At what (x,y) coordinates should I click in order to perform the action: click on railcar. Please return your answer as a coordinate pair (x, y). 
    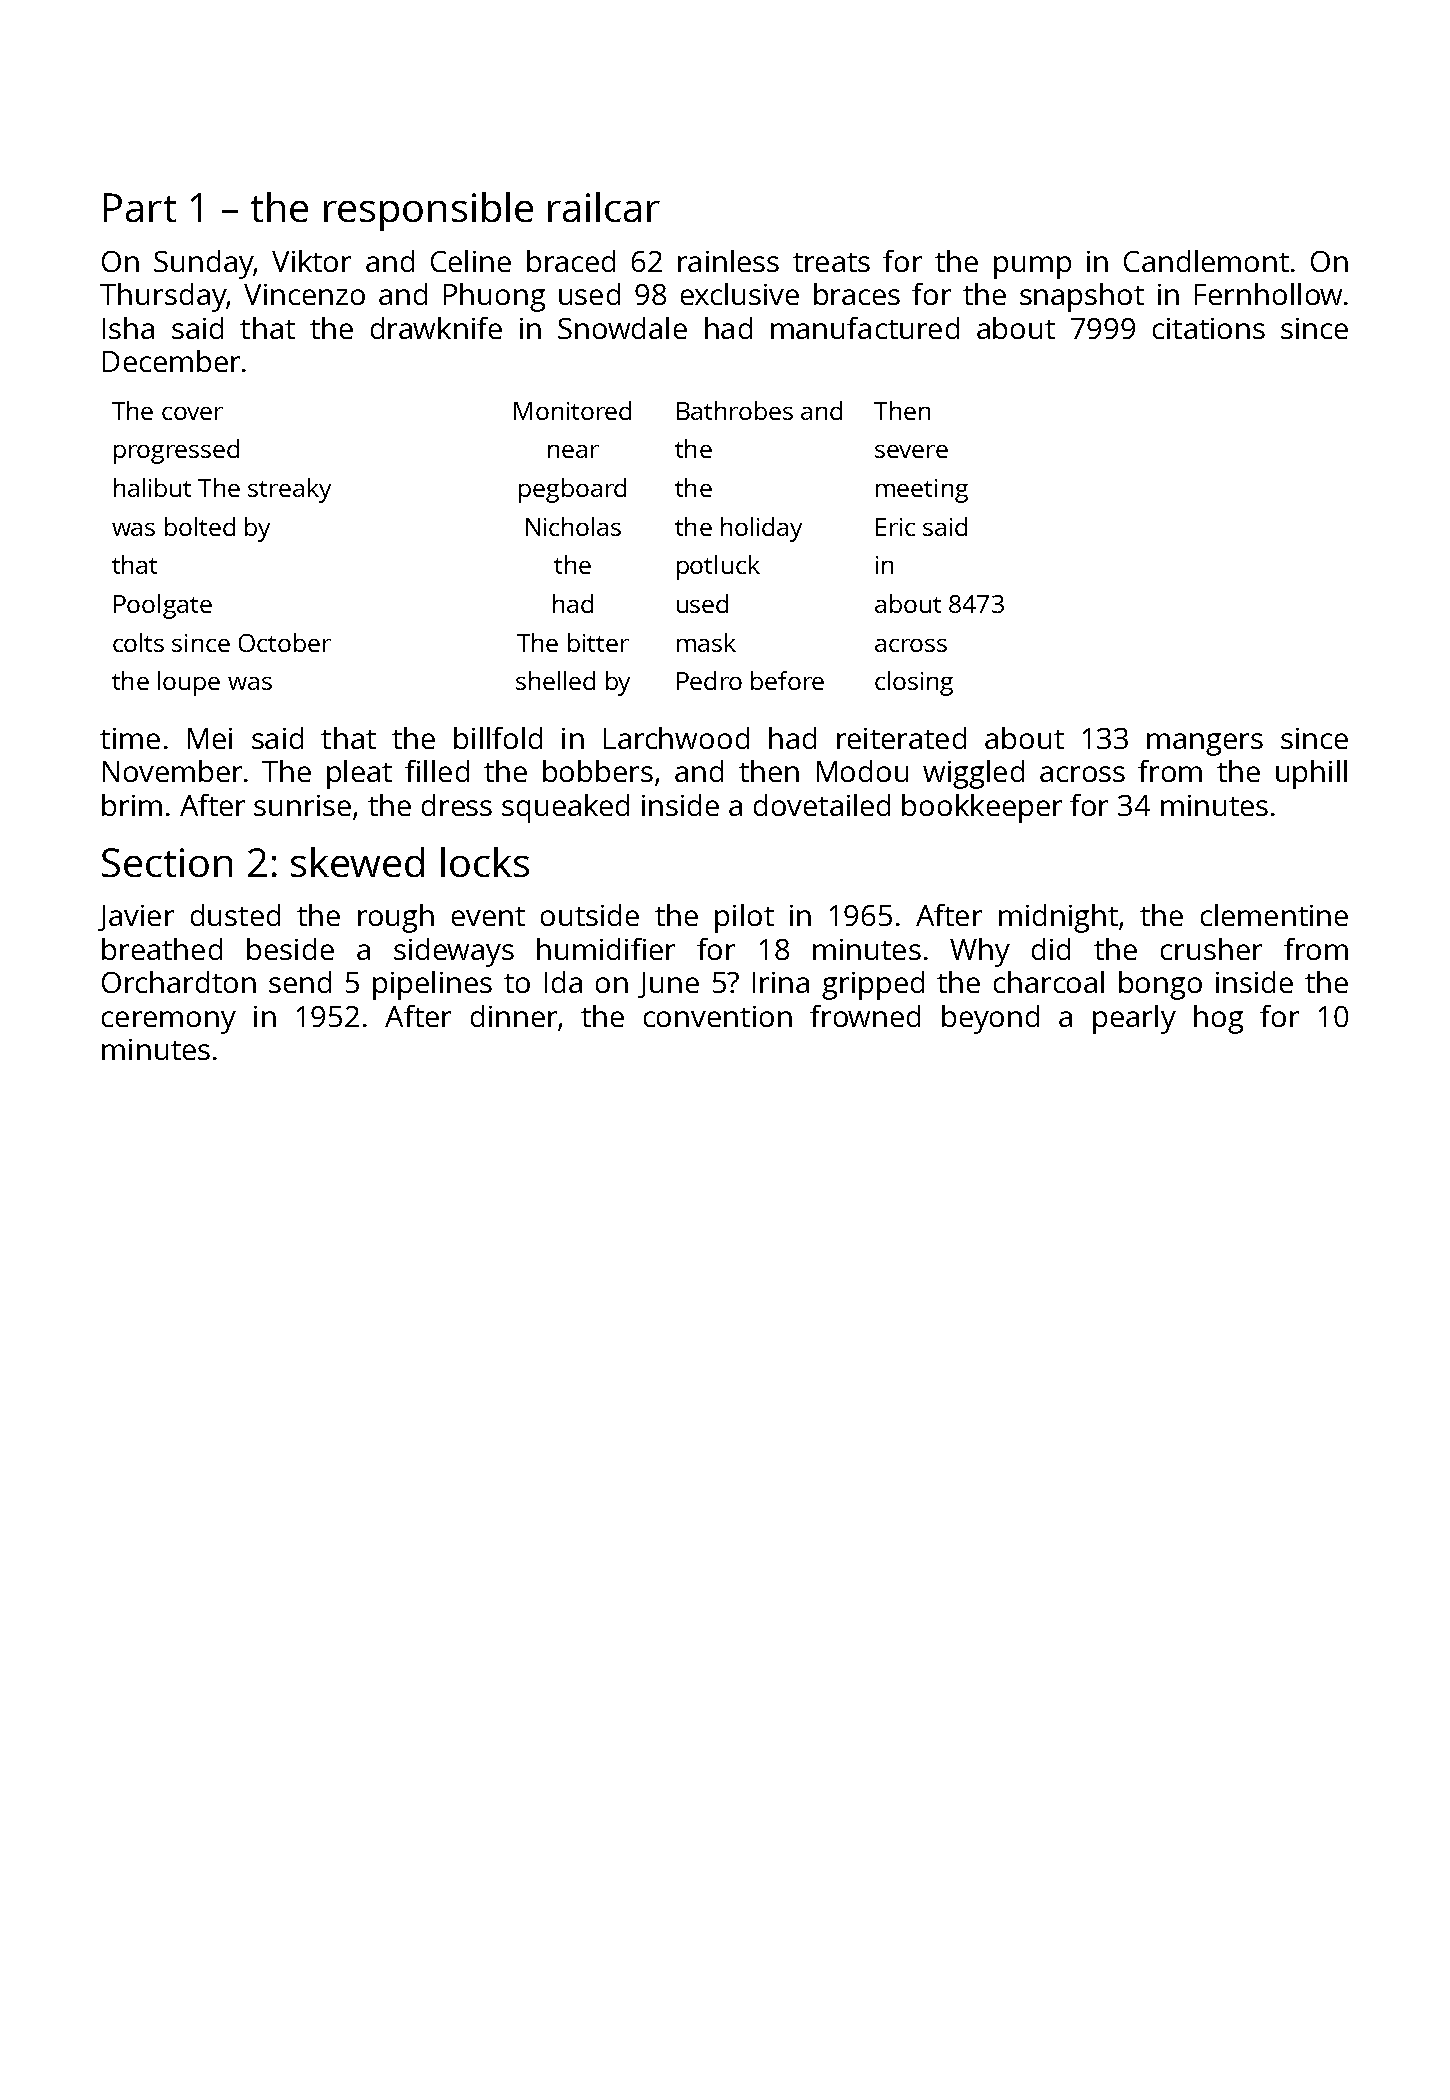
    Looking at the image, I should click on (604, 207).
